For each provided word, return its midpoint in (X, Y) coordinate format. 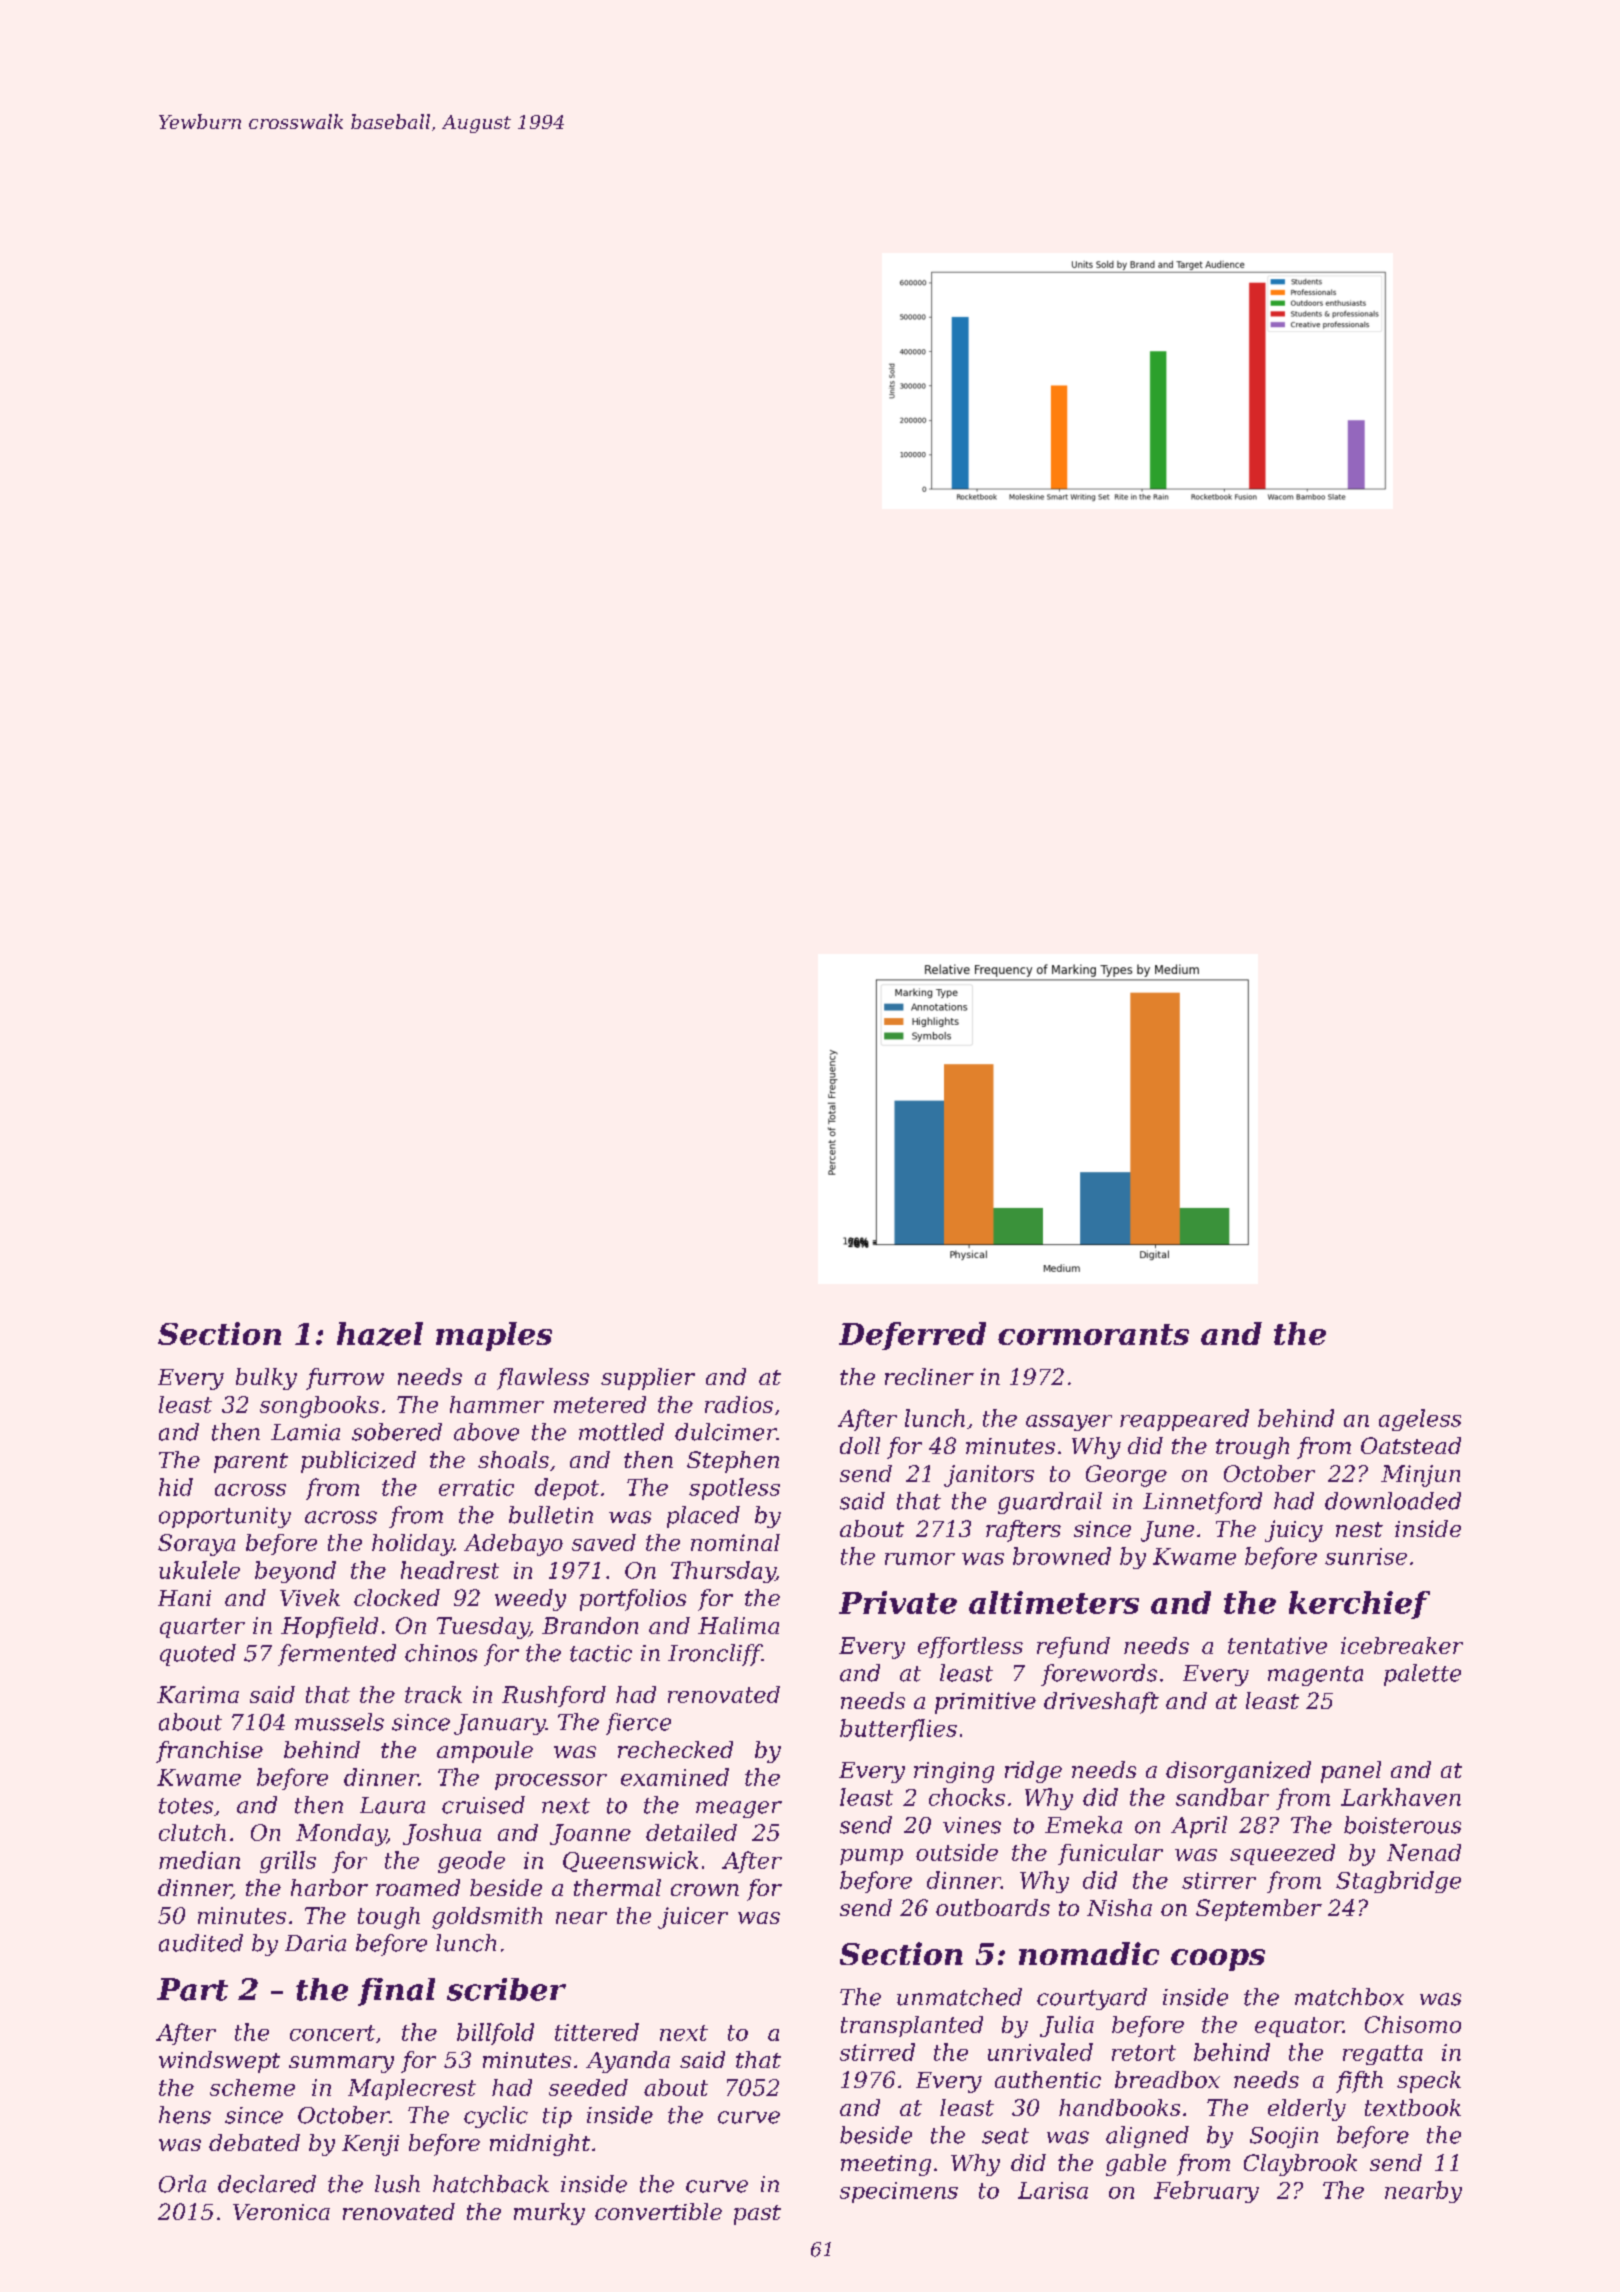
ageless (1420, 1420)
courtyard (1092, 1999)
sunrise (1366, 1556)
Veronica (281, 2212)
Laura (392, 1805)
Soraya (196, 1545)
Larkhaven (1401, 1797)
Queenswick (630, 1861)
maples (494, 1336)
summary (341, 2064)
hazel (380, 1334)
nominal (735, 1542)
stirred (877, 2052)
